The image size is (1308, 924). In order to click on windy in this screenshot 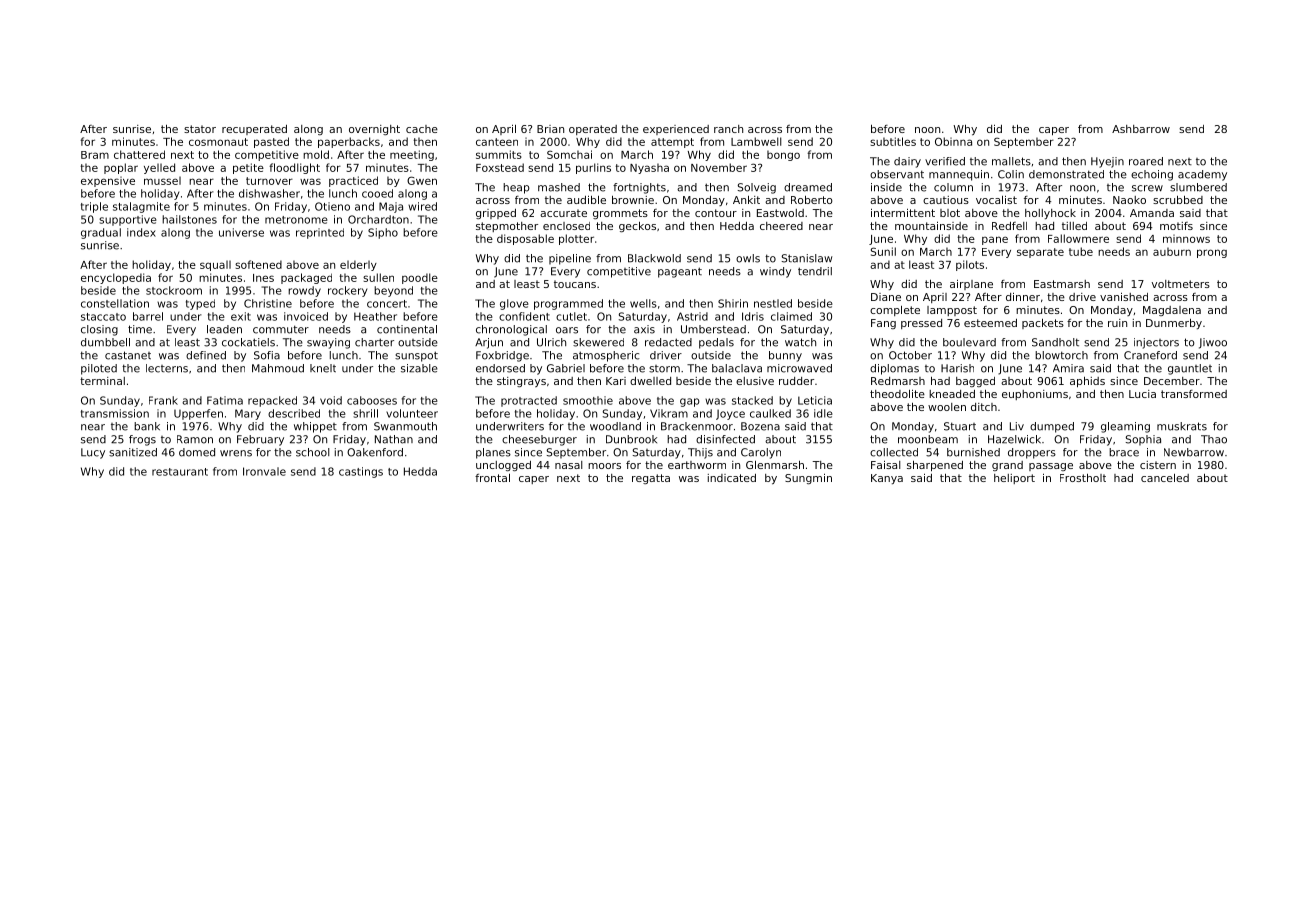, I will do `click(775, 272)`.
